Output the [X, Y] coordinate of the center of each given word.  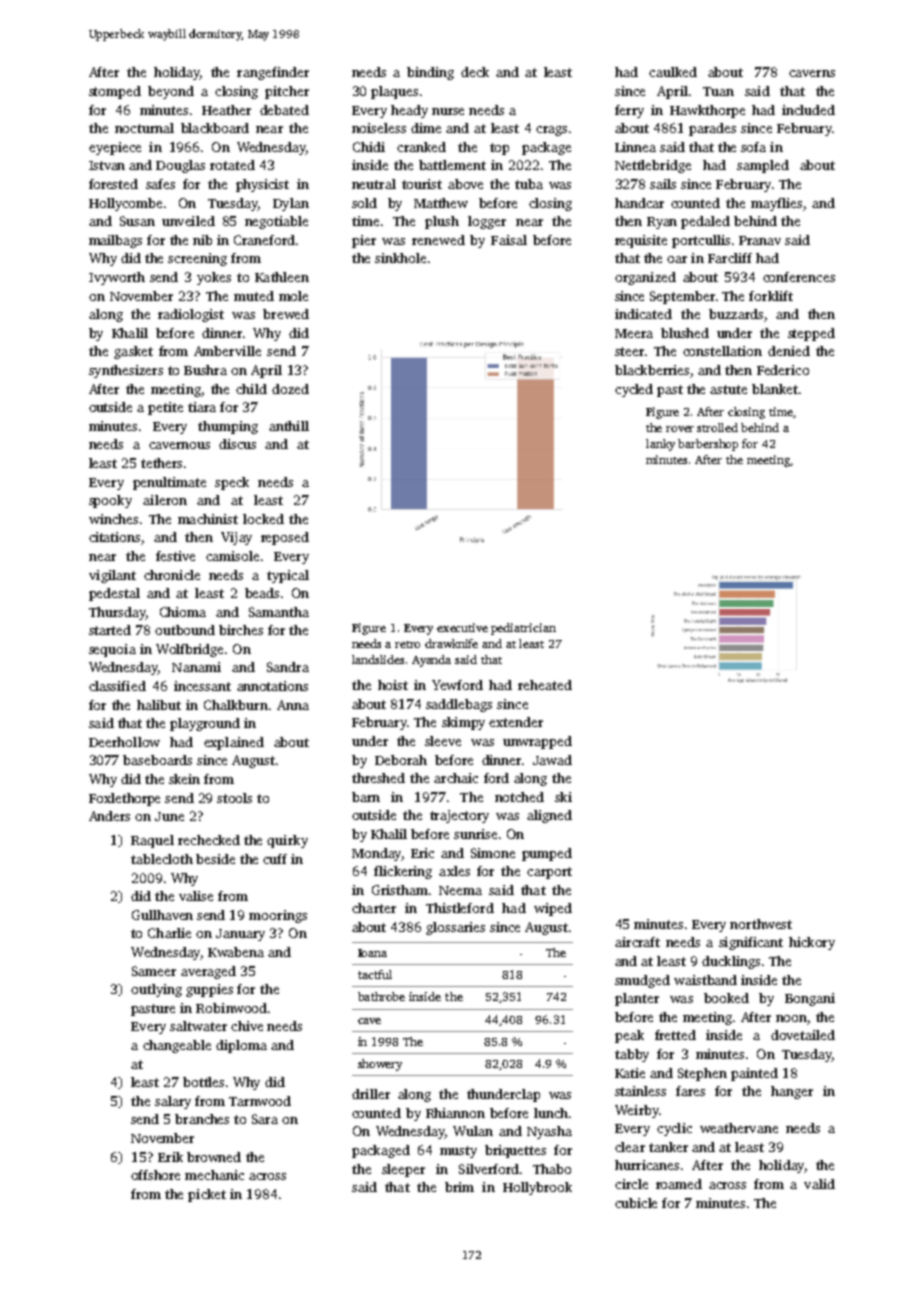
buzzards [736, 314]
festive [175, 556]
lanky [660, 445]
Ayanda [431, 661]
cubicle [636, 1203]
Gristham [400, 890]
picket [207, 1195]
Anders [109, 816]
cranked [421, 147]
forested [113, 184]
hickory [812, 943]
